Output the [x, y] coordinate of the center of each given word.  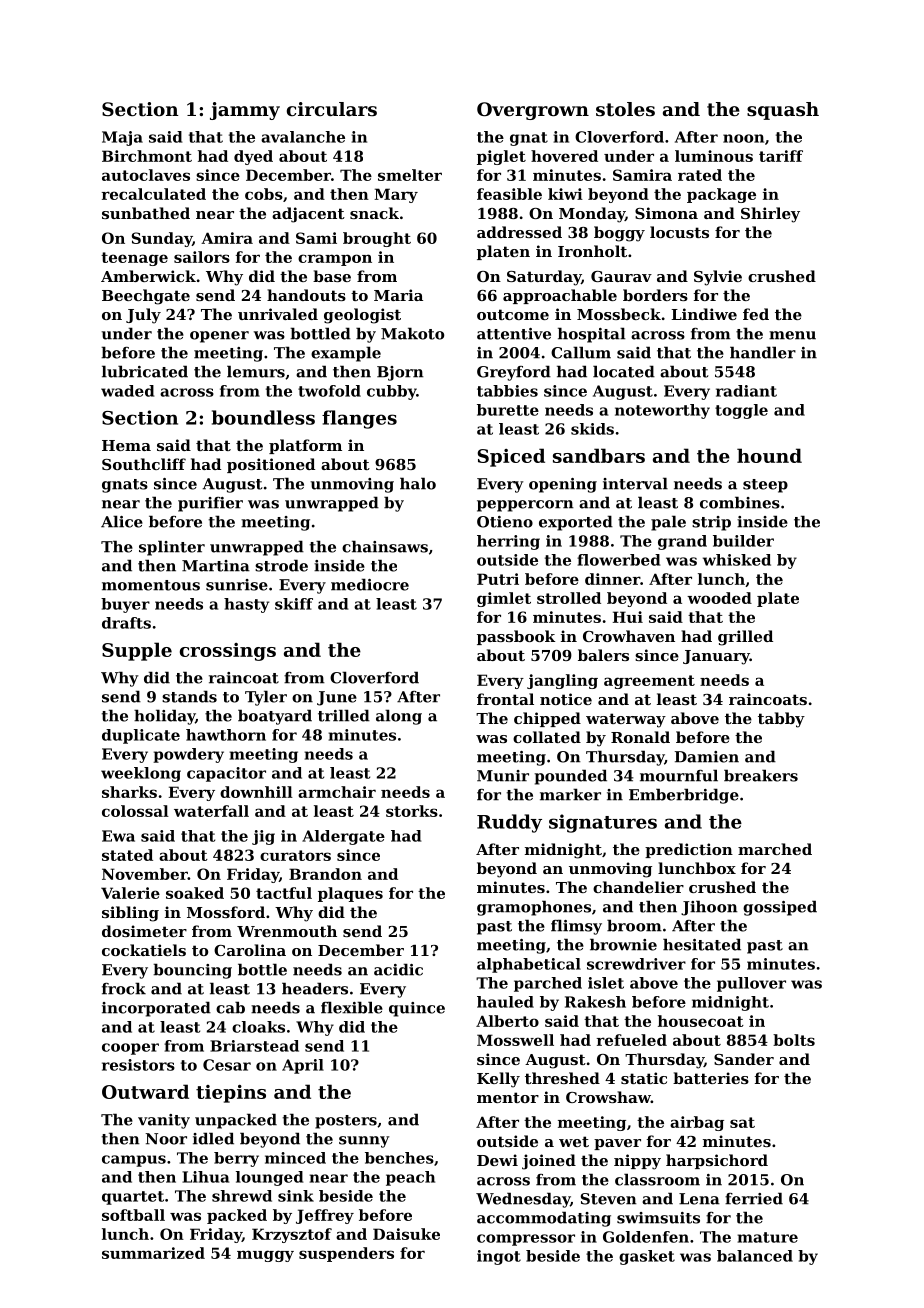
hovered [564, 156]
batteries [711, 1078]
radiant [746, 391]
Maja [122, 138]
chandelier [638, 887]
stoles [625, 109]
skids [592, 429]
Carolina [250, 950]
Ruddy [509, 823]
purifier [210, 504]
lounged [269, 1178]
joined [549, 1162]
